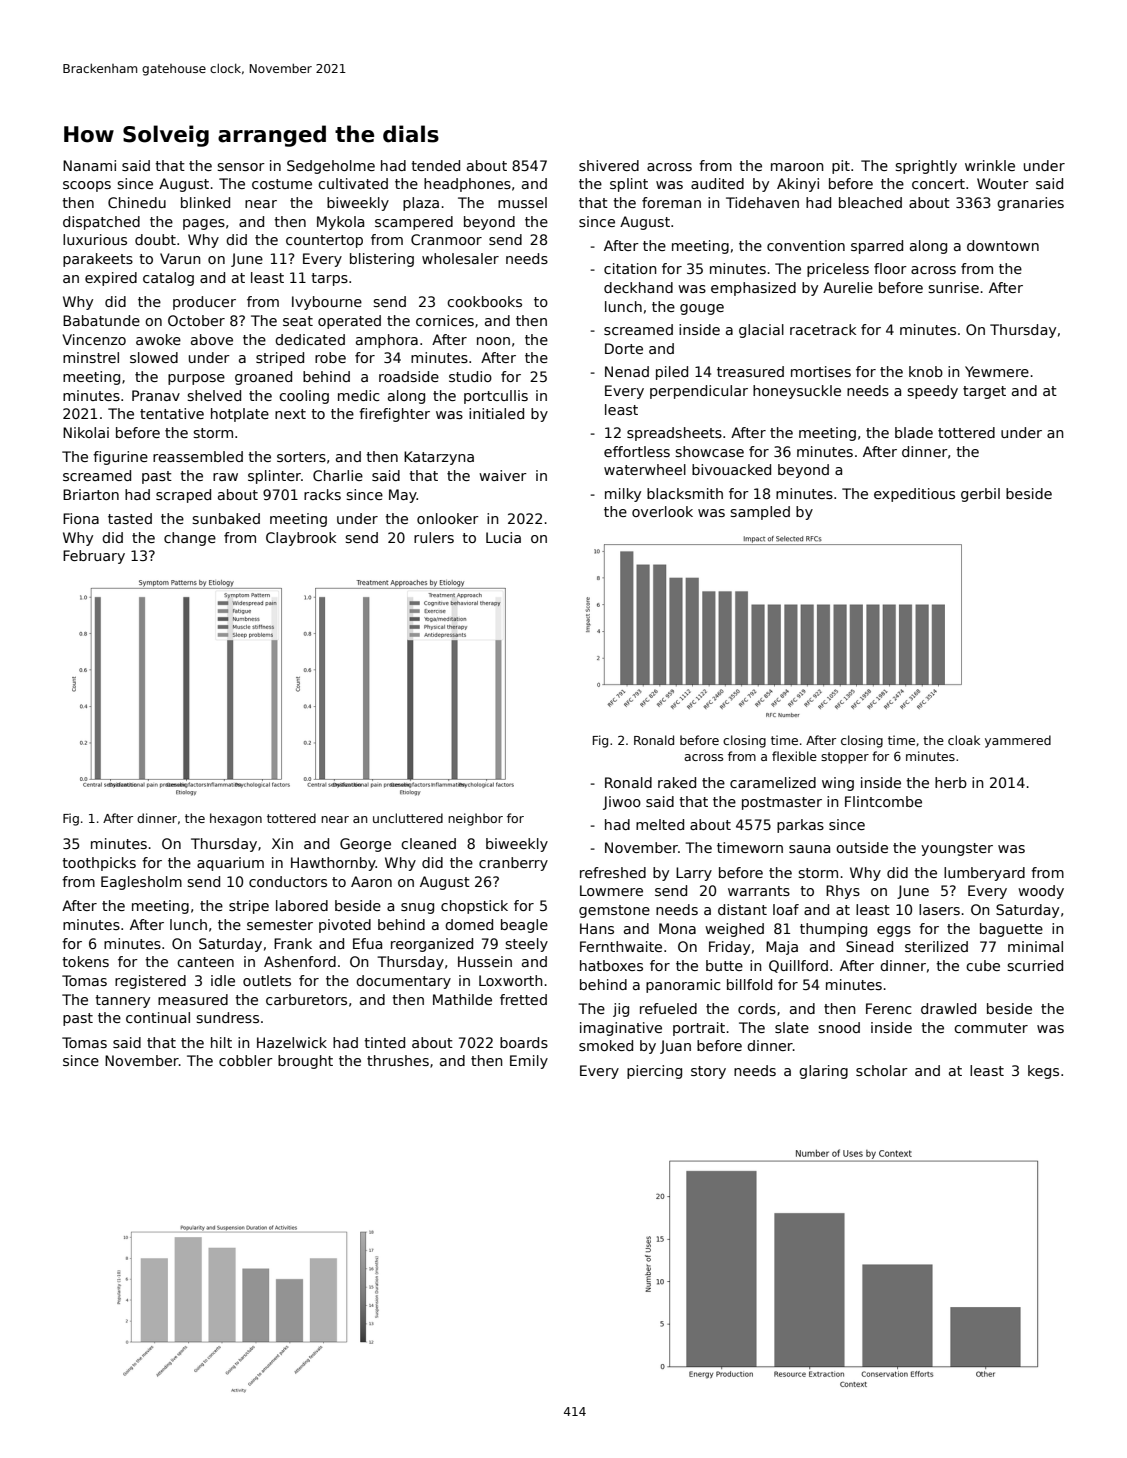 The width and height of the document is (1127, 1458). What do you see at coordinates (833, 930) in the document?
I see `thumping` at bounding box center [833, 930].
